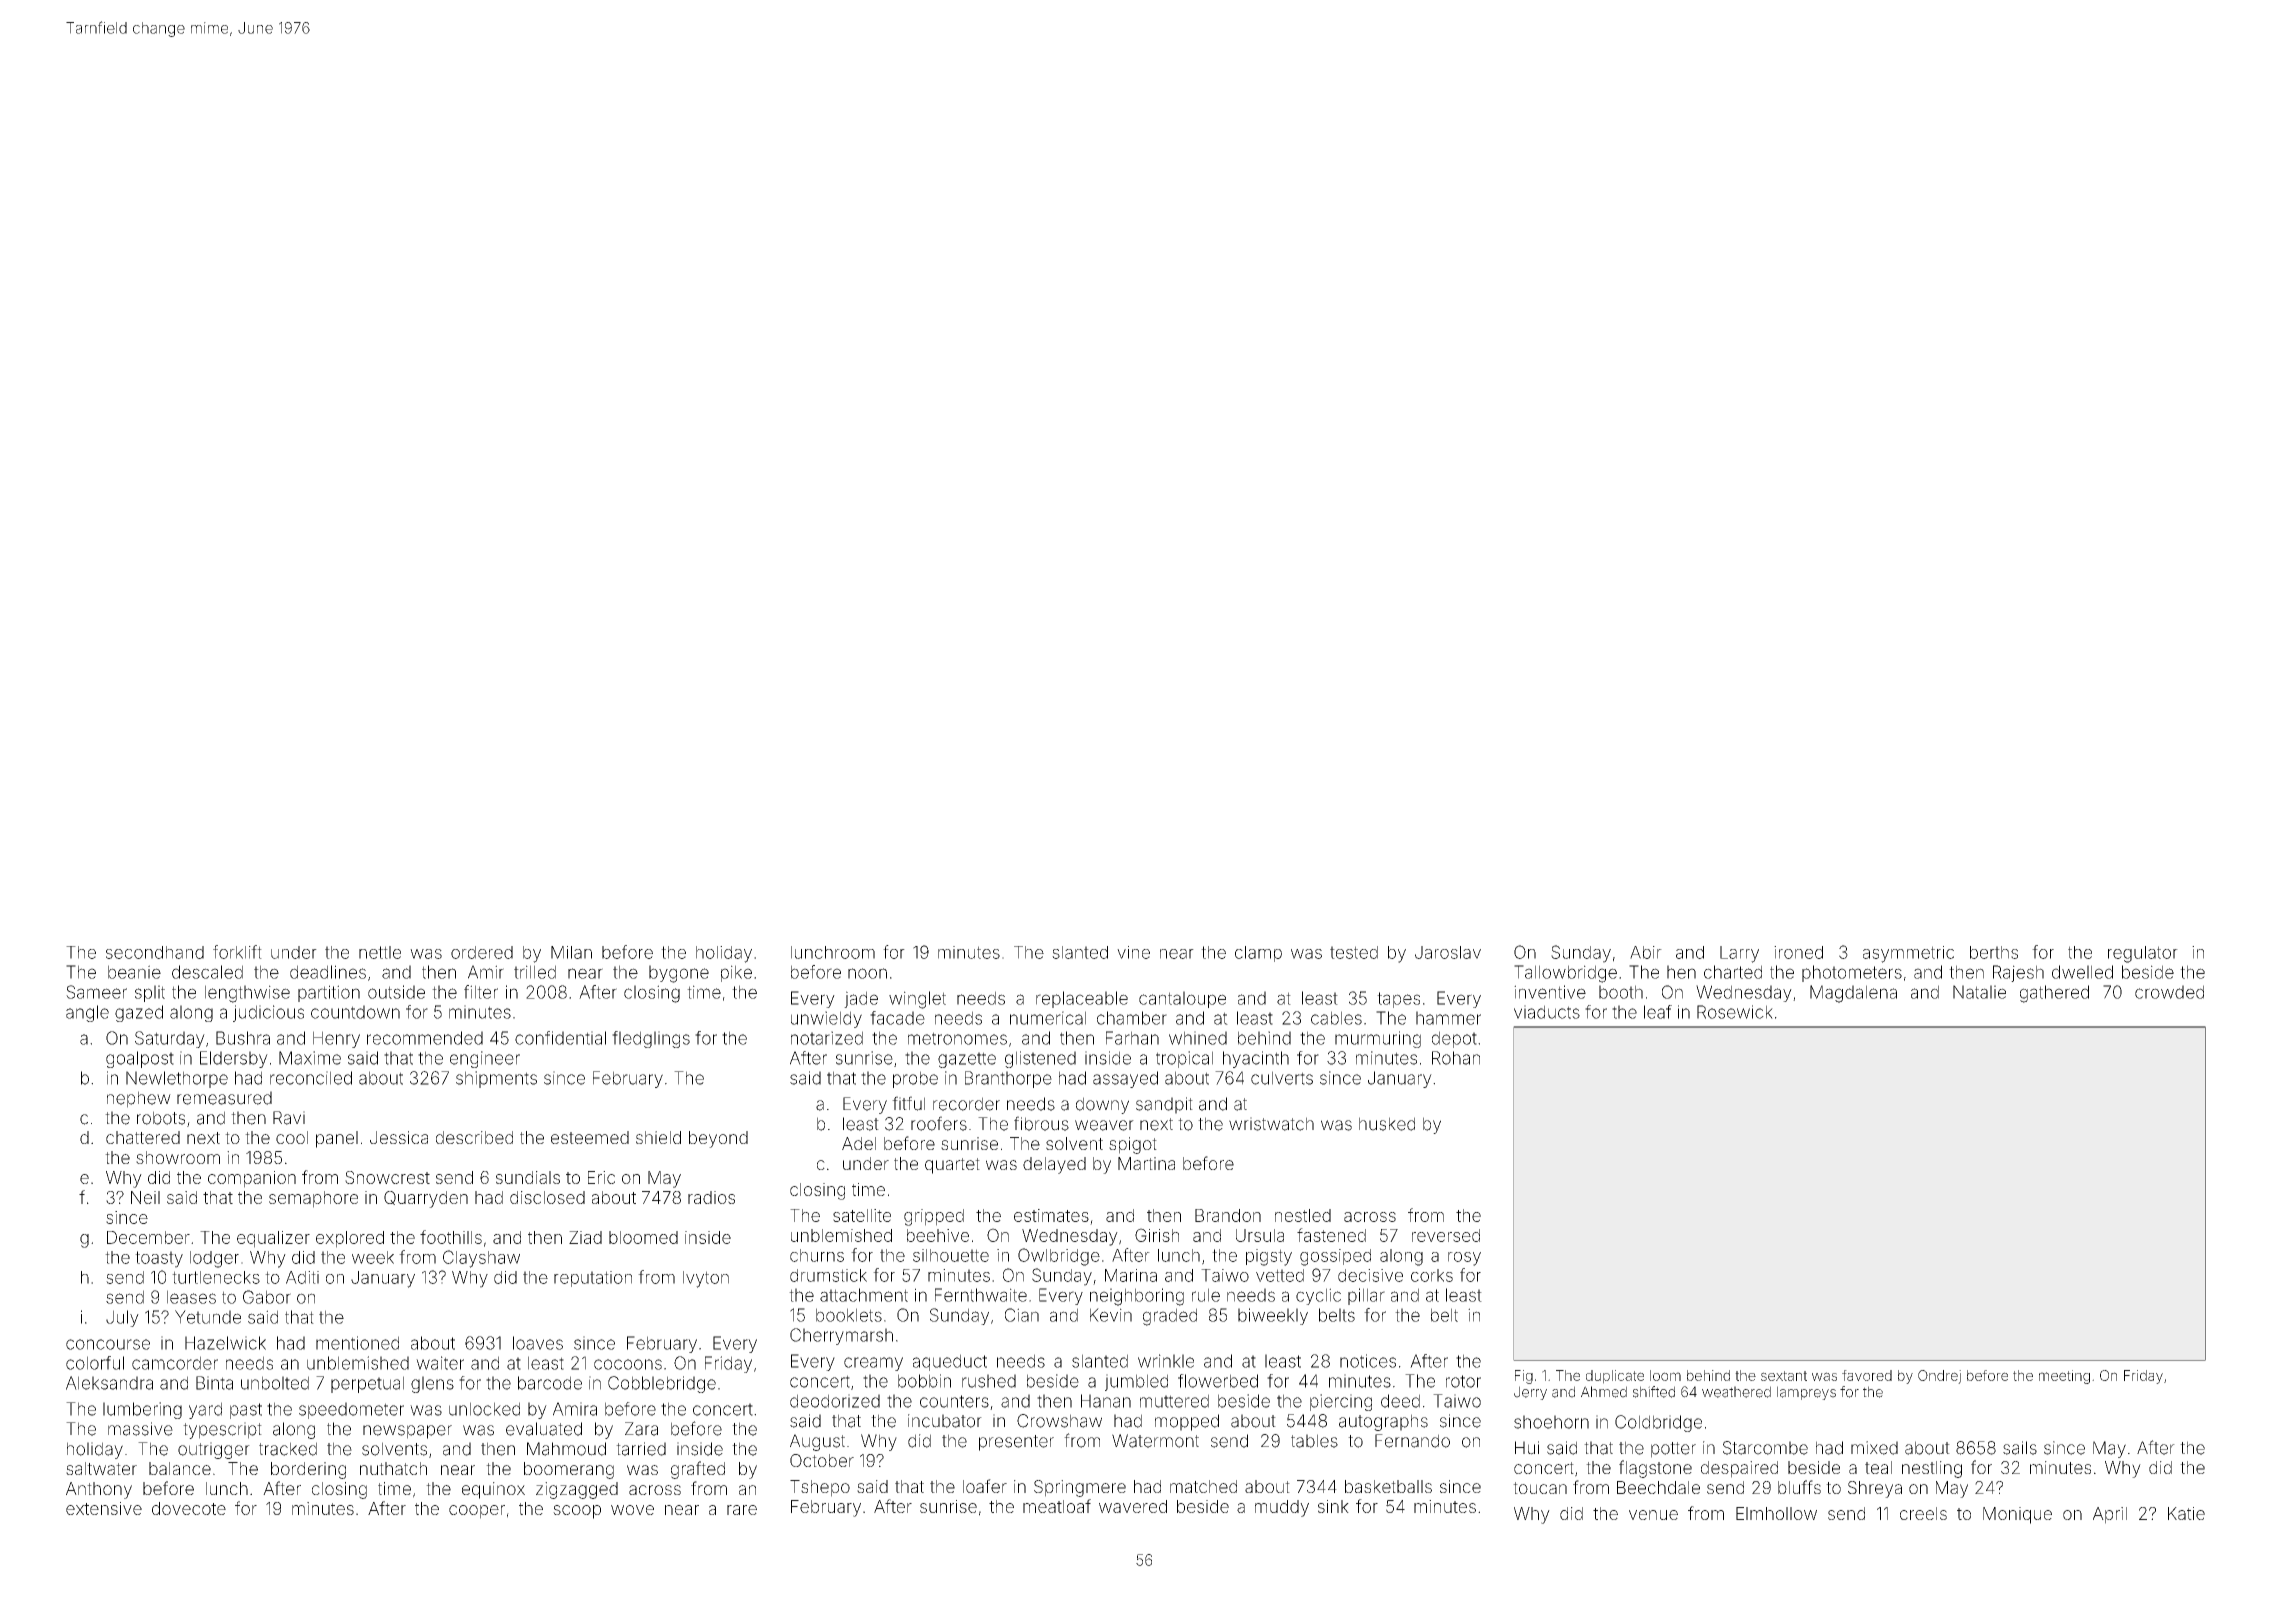 This document has height=1606, width=2271. Describe the element at coordinates (302, 1277) in the document. I see `Aditi` at that location.
